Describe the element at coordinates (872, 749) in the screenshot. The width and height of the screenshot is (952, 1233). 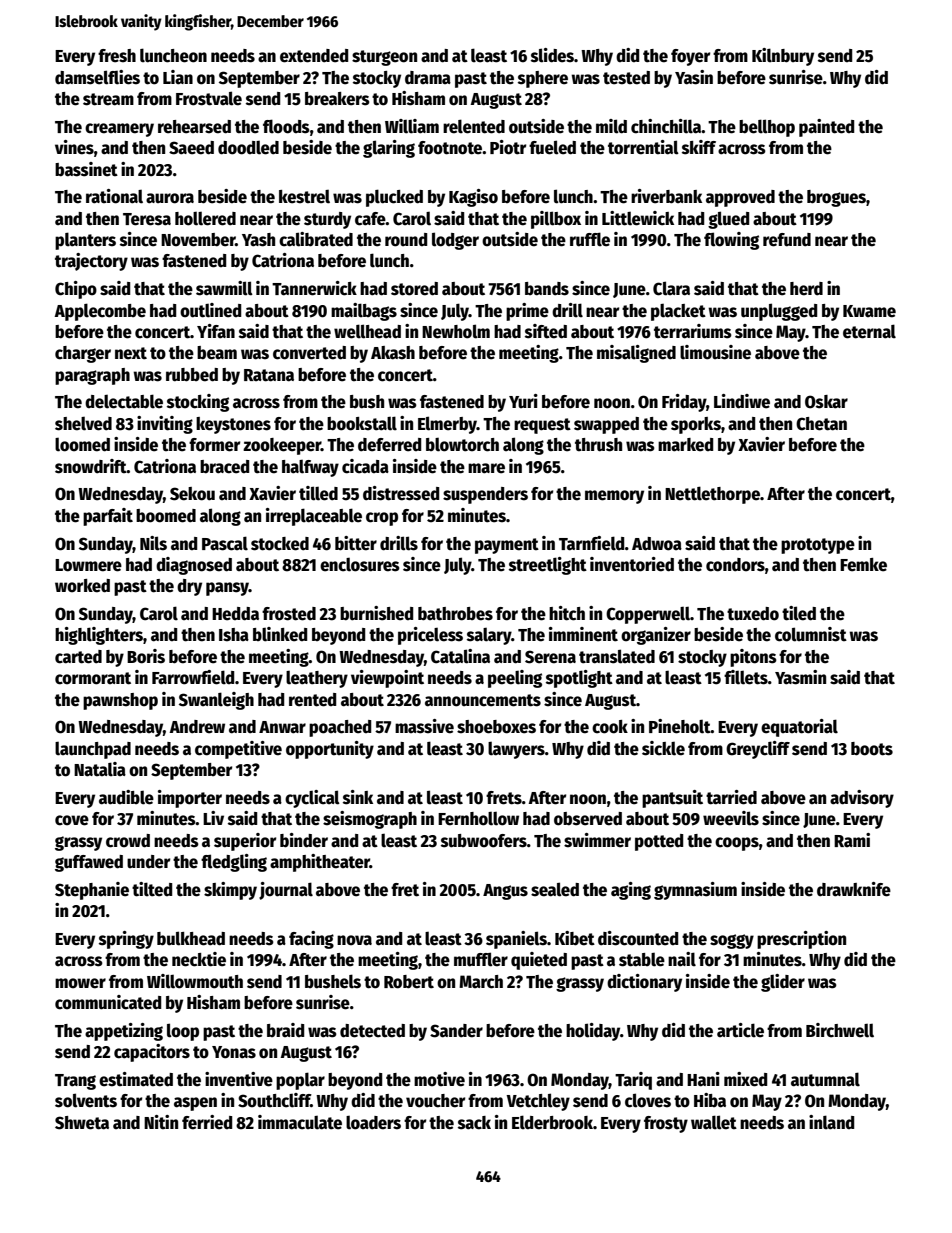
I see `boots` at that location.
